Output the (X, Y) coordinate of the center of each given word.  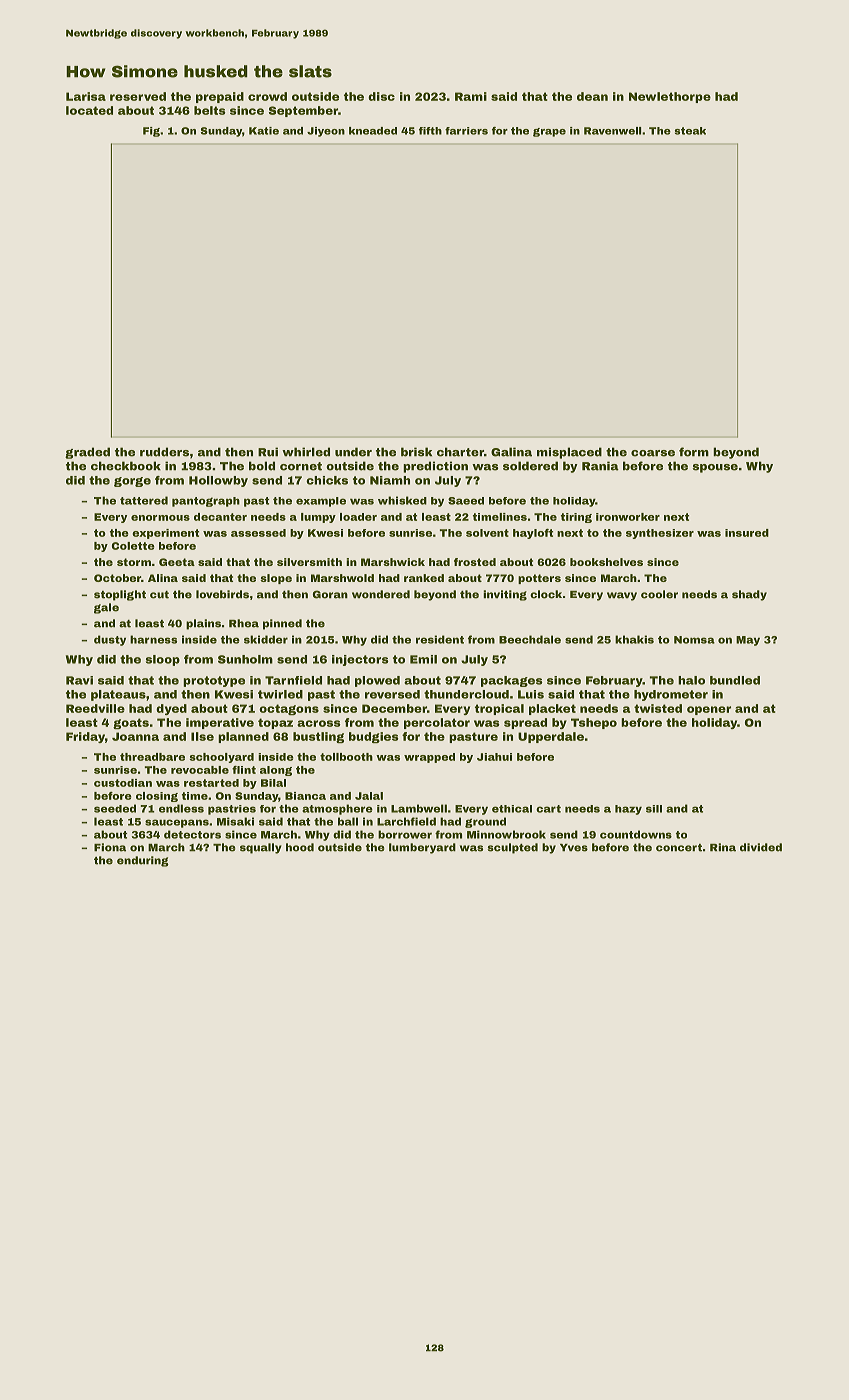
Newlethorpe (670, 97)
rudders (164, 452)
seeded (115, 808)
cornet (301, 466)
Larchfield (406, 821)
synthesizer (660, 534)
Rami (471, 96)
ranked (424, 578)
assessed (258, 533)
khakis (634, 639)
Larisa (86, 96)
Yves (574, 848)
